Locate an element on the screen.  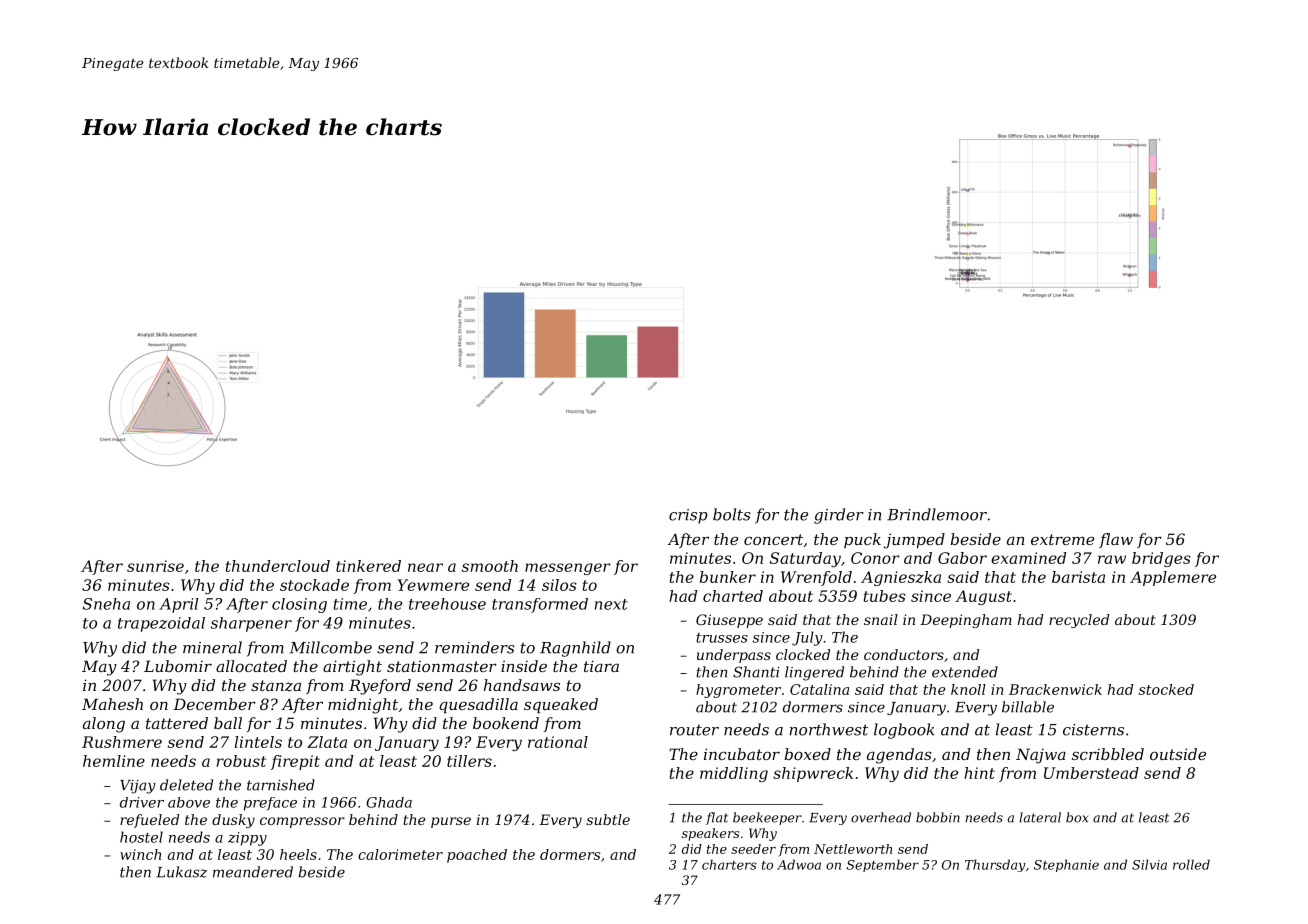
midnight is located at coordinates (363, 706).
